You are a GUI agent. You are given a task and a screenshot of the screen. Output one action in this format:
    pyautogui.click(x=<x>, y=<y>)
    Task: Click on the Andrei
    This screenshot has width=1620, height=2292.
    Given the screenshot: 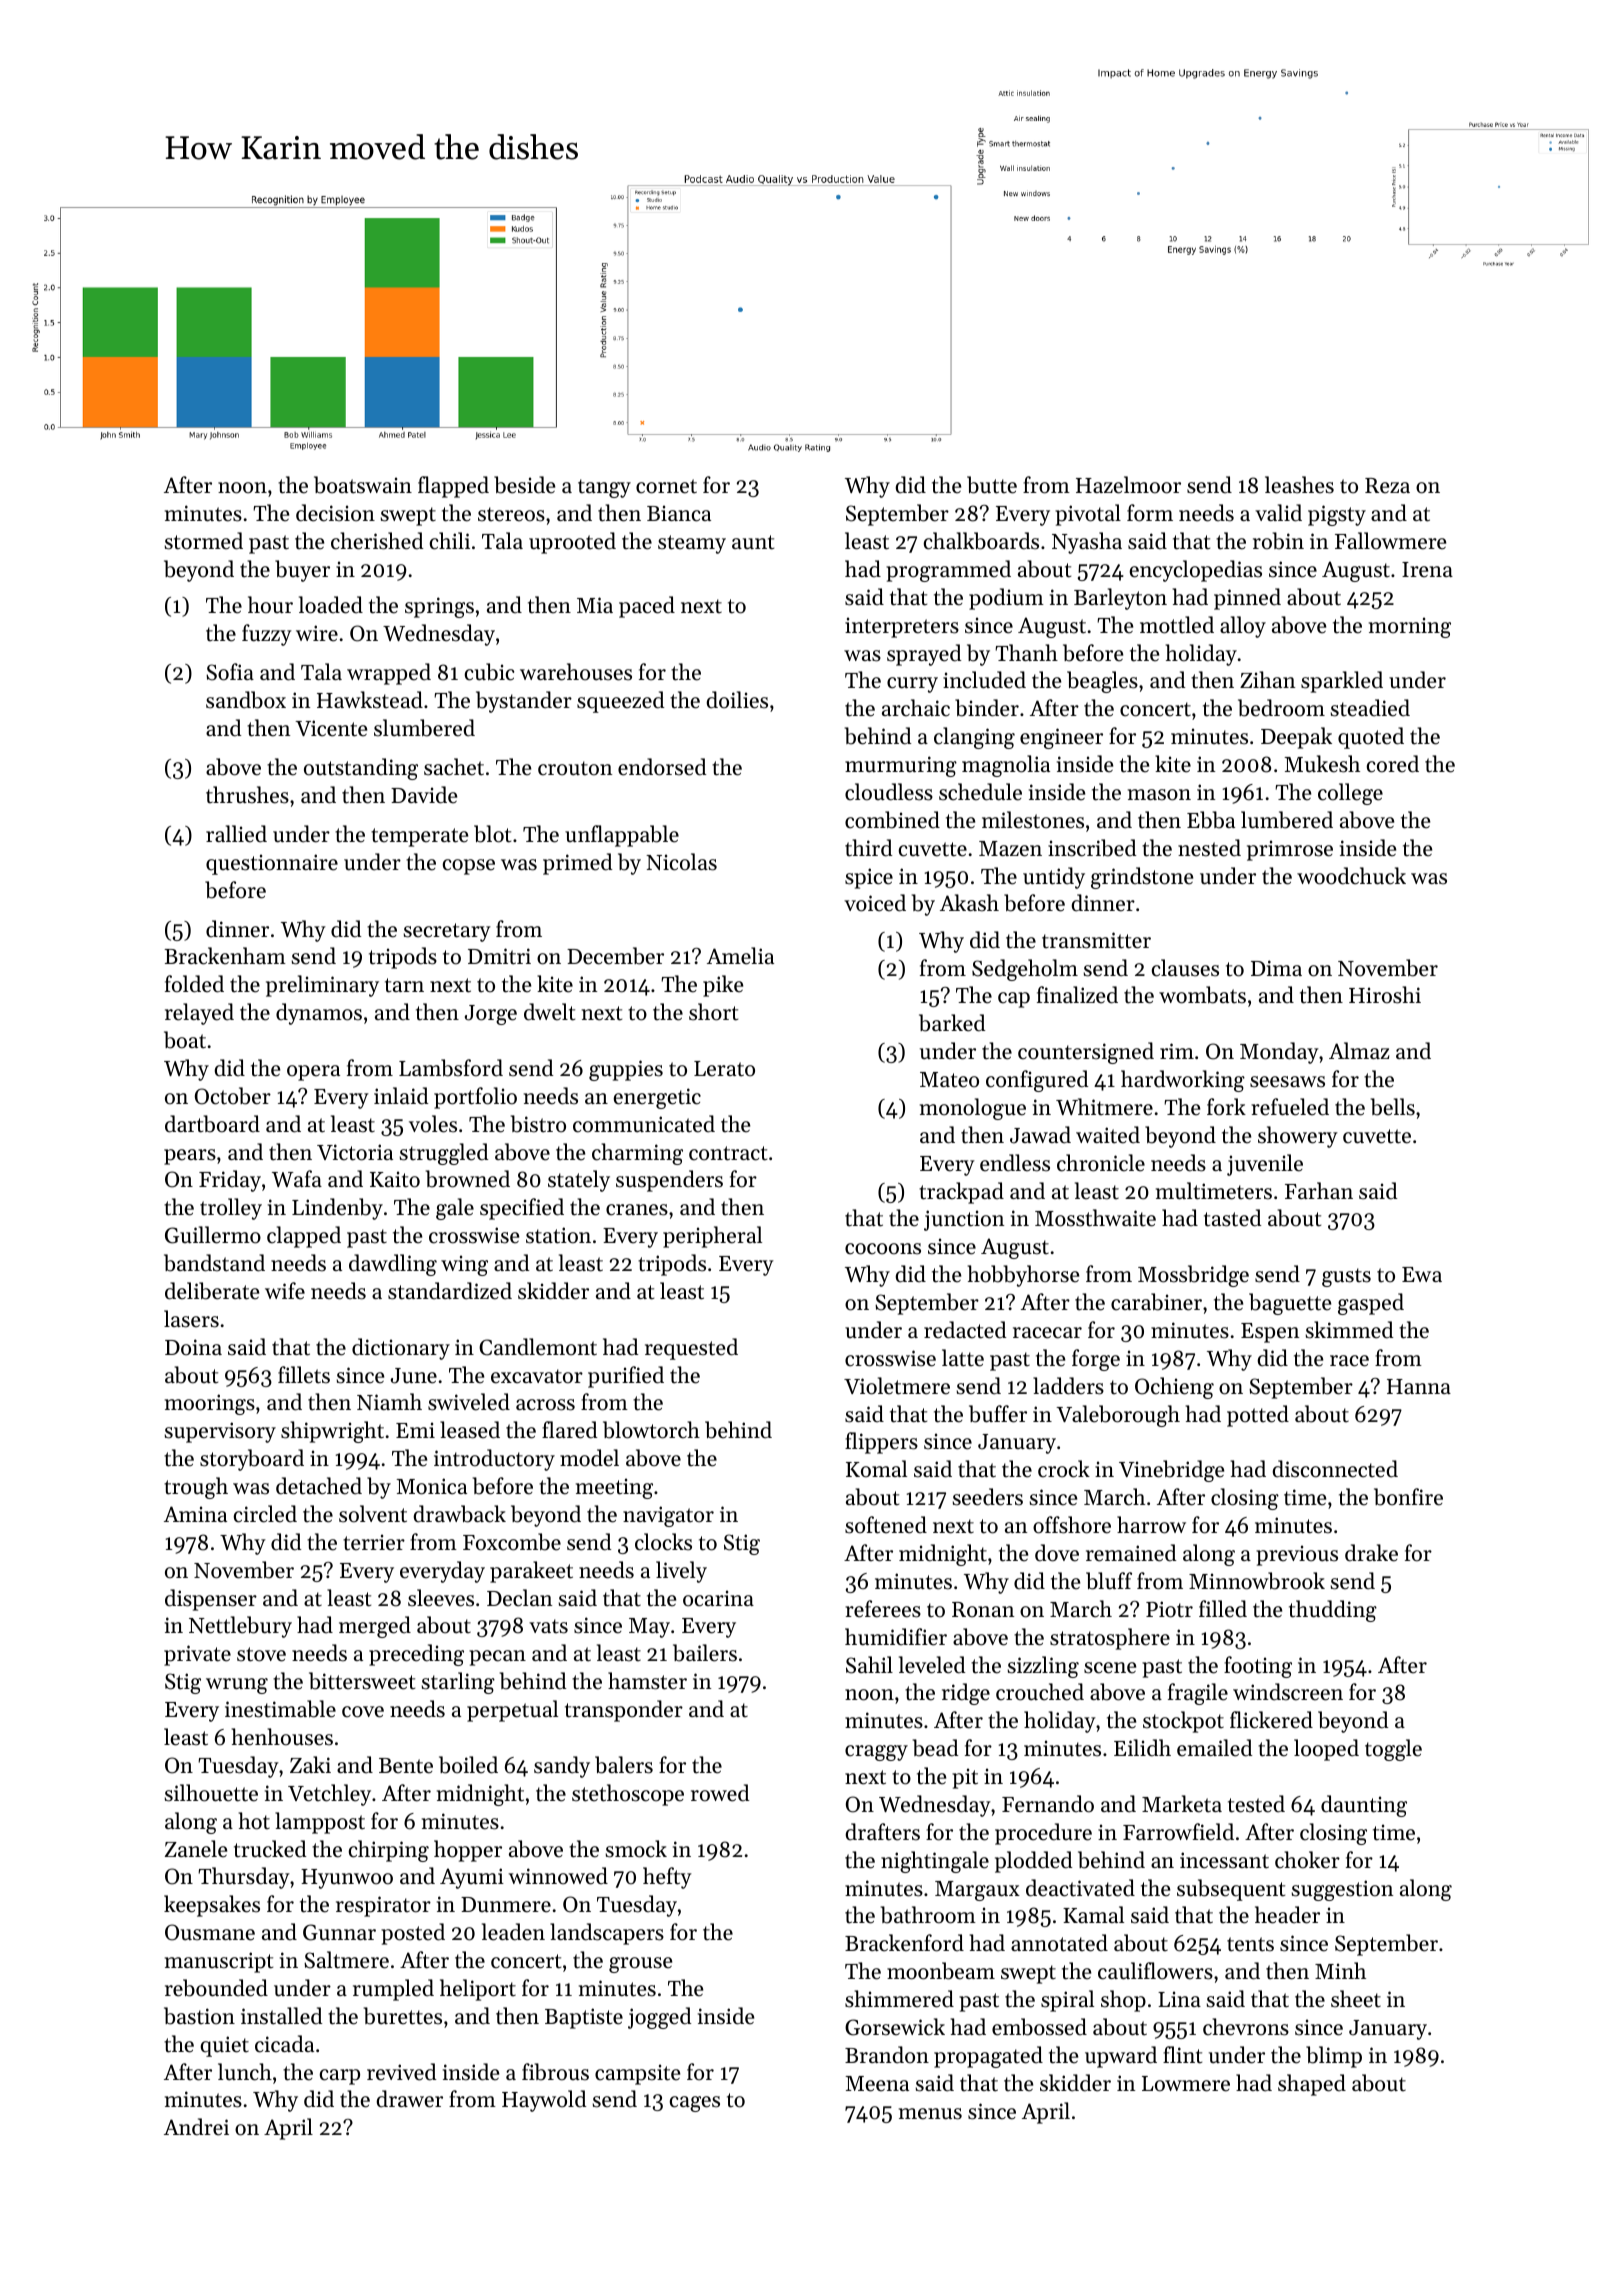 What is the action you would take?
    pyautogui.click(x=196, y=2127)
